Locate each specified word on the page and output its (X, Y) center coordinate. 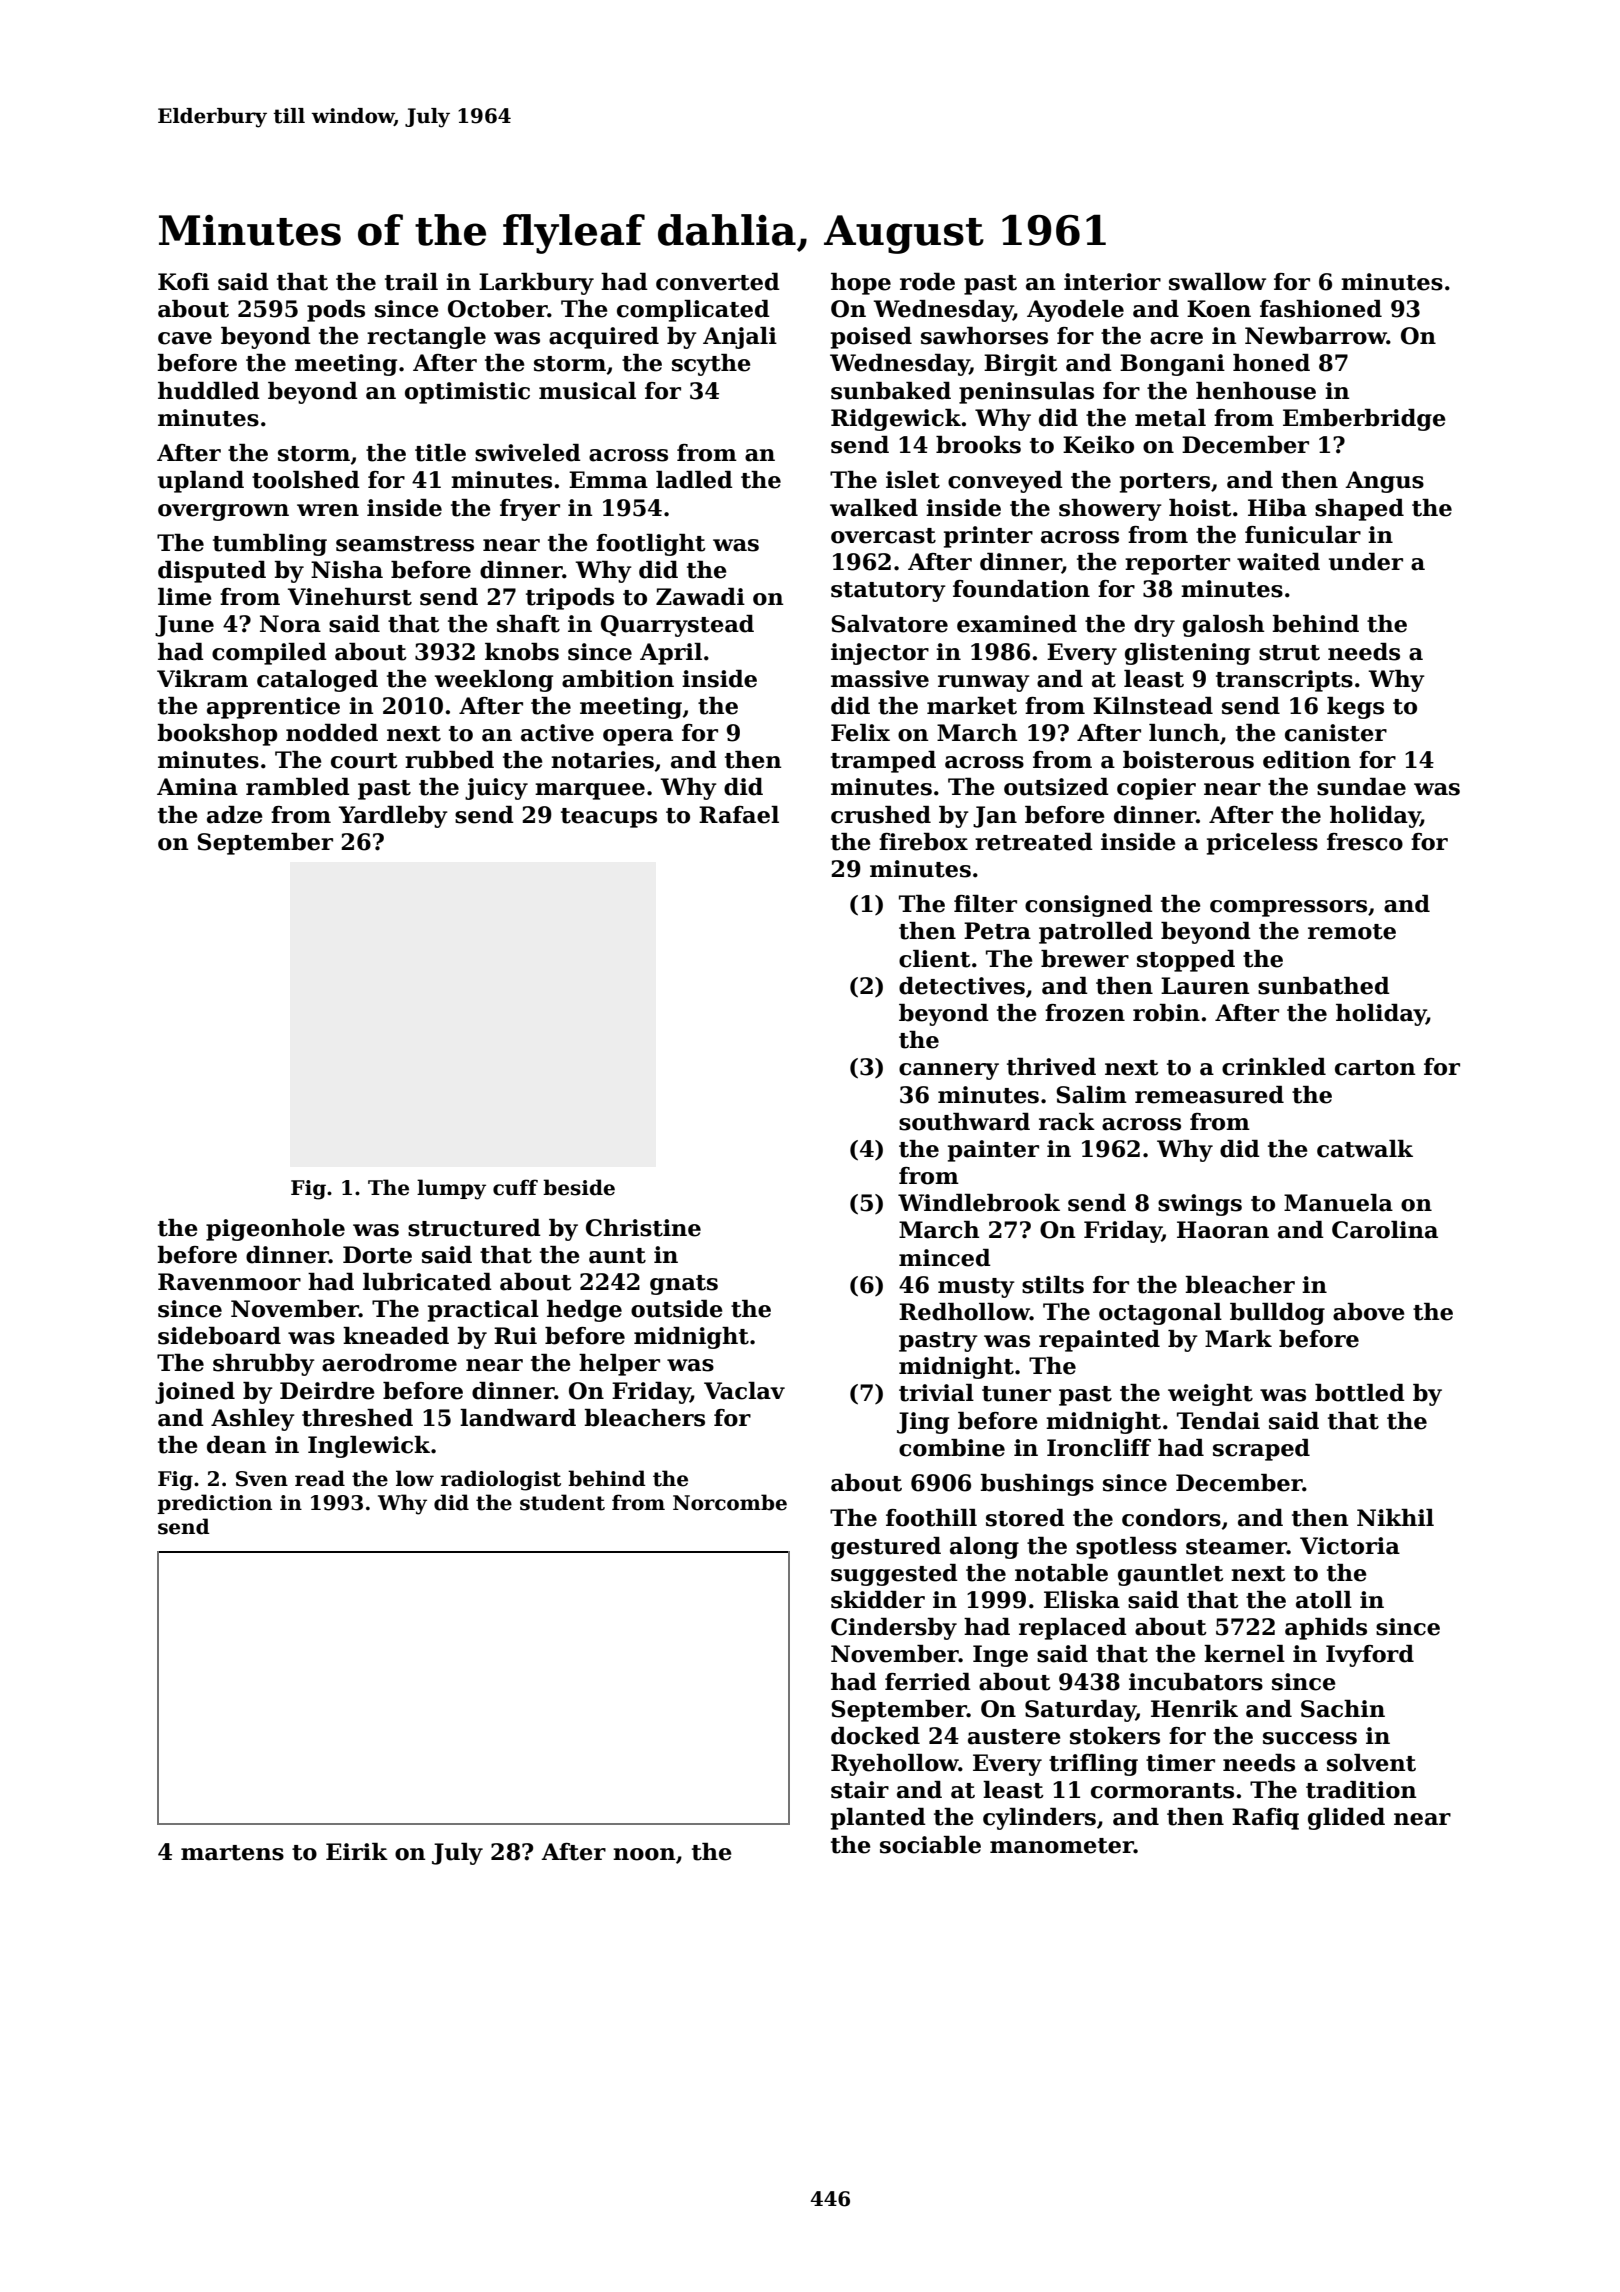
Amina (197, 787)
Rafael (739, 815)
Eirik (357, 1851)
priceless (1262, 844)
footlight (651, 545)
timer (1180, 1763)
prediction (214, 1504)
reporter (1177, 565)
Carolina (1385, 1230)
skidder (878, 1600)
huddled (209, 391)
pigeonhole (275, 1230)
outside (677, 1309)
